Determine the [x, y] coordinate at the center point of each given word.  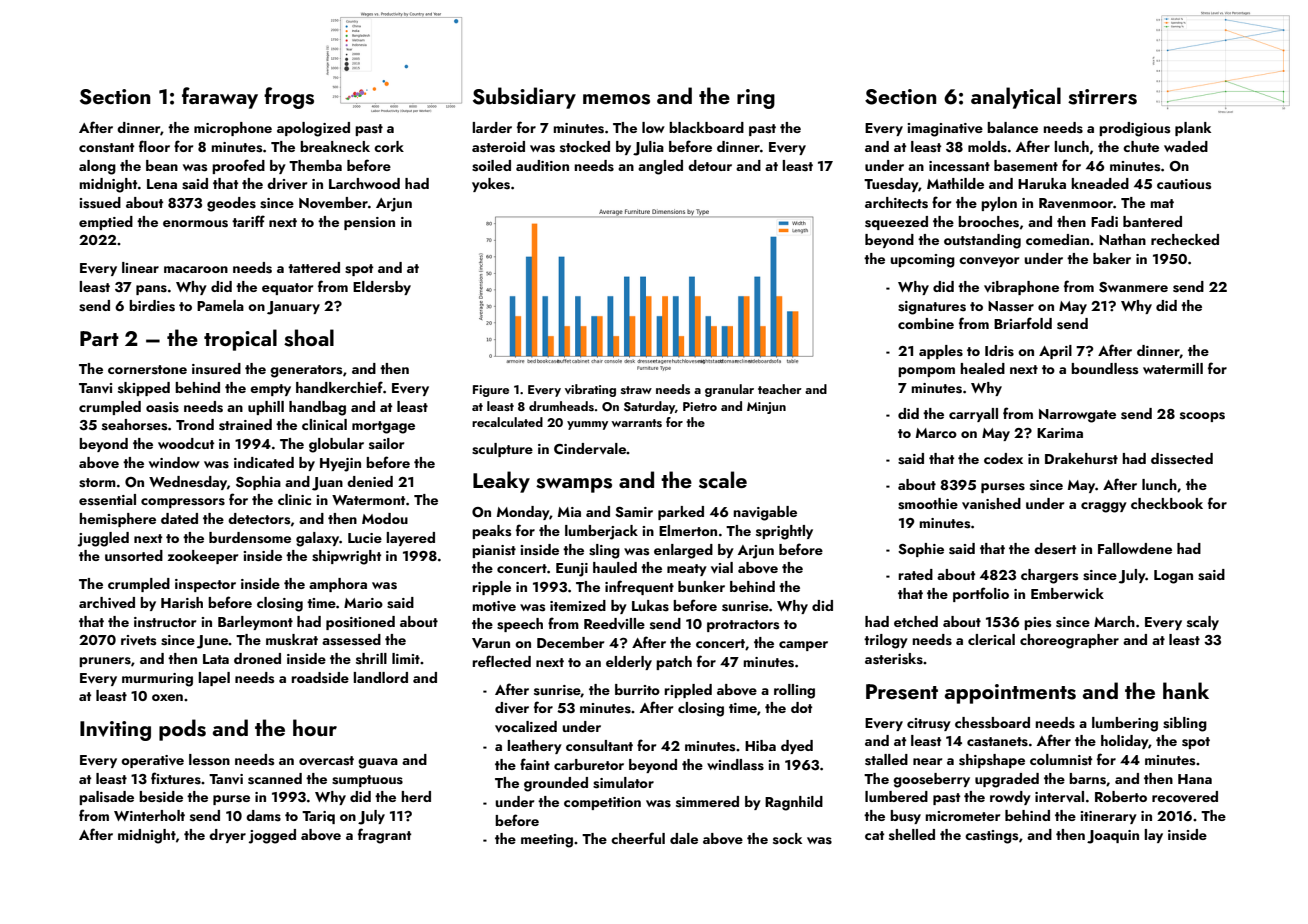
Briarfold [1023, 323]
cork [389, 146]
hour [315, 727]
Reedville [614, 624]
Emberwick [1067, 593]
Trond [195, 424]
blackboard [706, 127]
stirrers [1102, 97]
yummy [587, 425]
